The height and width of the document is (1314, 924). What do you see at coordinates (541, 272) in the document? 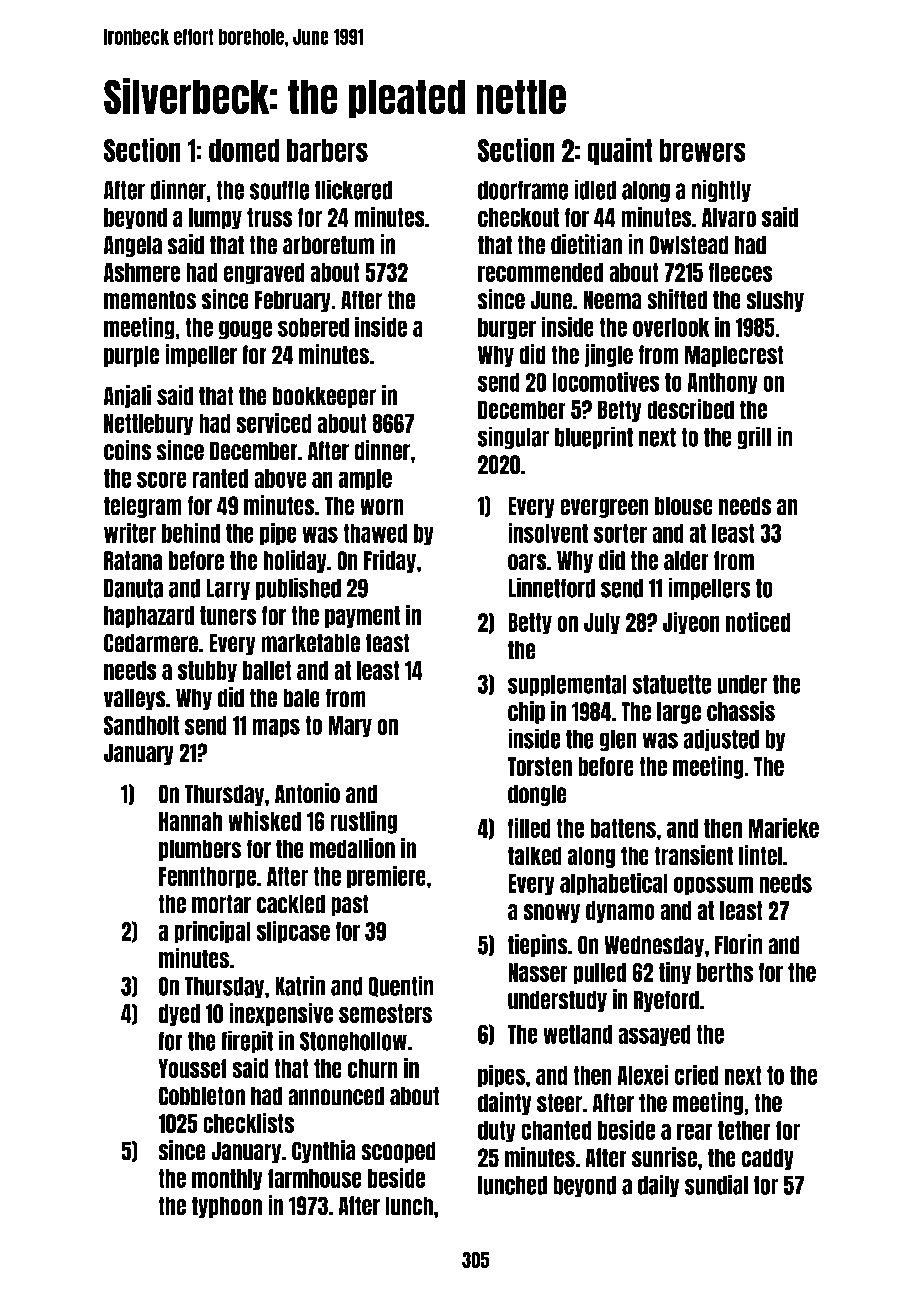
I see `recommended` at bounding box center [541, 272].
